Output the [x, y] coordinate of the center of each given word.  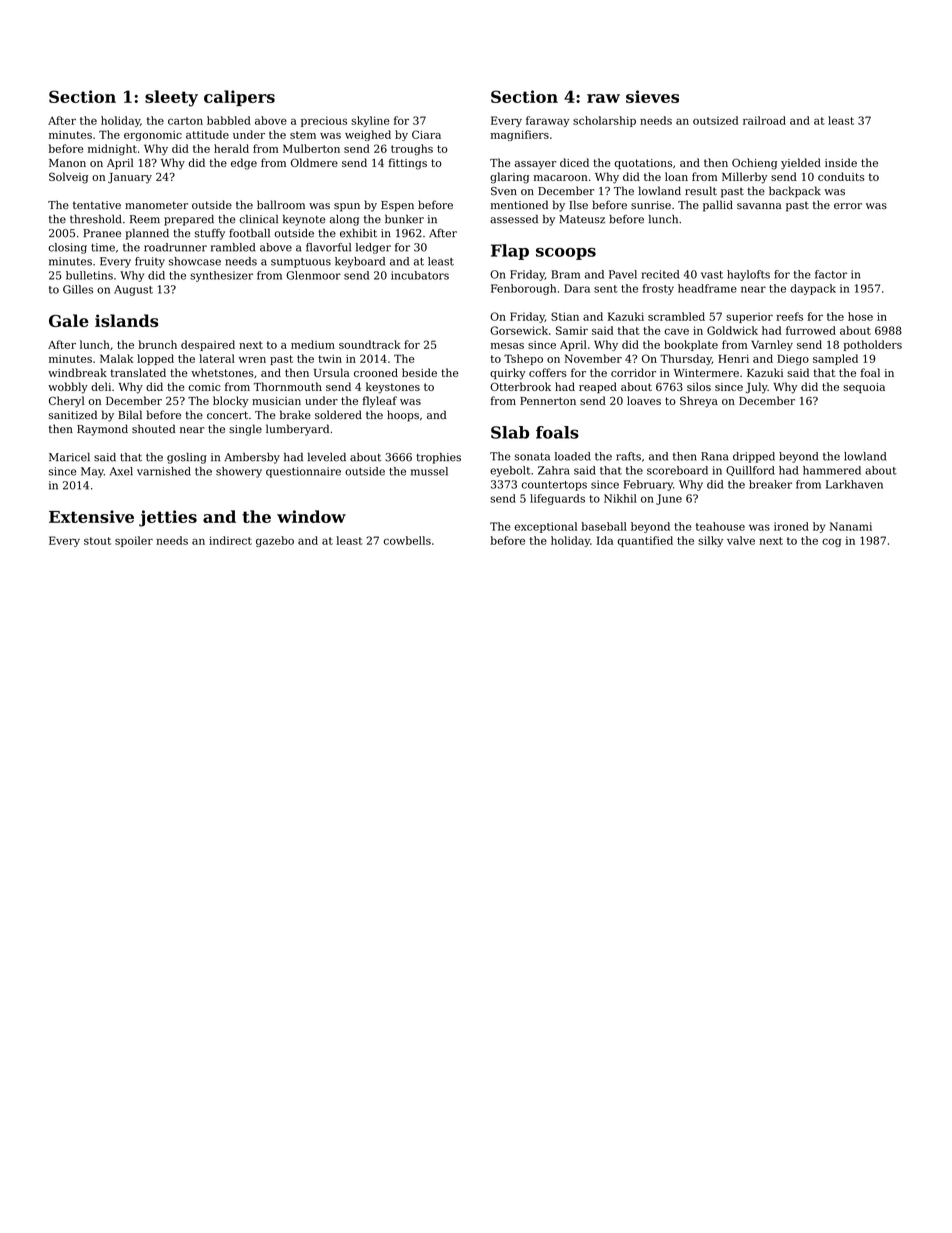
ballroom [281, 204]
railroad [764, 120]
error [848, 206]
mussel [429, 471]
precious [324, 121]
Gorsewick [519, 330]
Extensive [91, 516]
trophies [438, 458]
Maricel [69, 457]
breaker [770, 484]
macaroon [561, 178]
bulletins [89, 275]
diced [574, 162]
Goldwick [732, 330]
